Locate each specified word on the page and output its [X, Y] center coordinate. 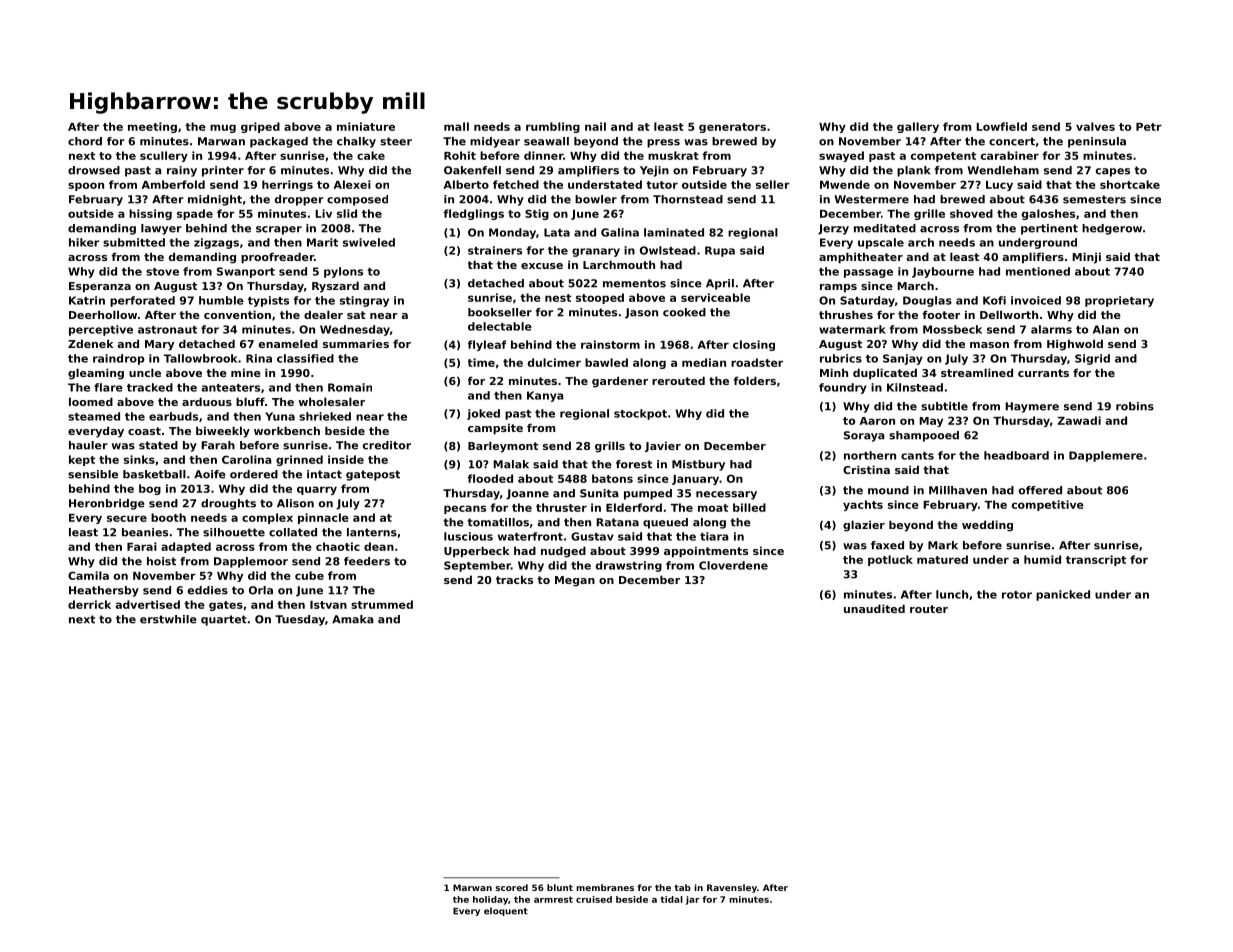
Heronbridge [107, 504]
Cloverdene [733, 565]
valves [1095, 126]
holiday [490, 900]
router [929, 609]
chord [85, 141]
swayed [841, 156]
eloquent [506, 911]
